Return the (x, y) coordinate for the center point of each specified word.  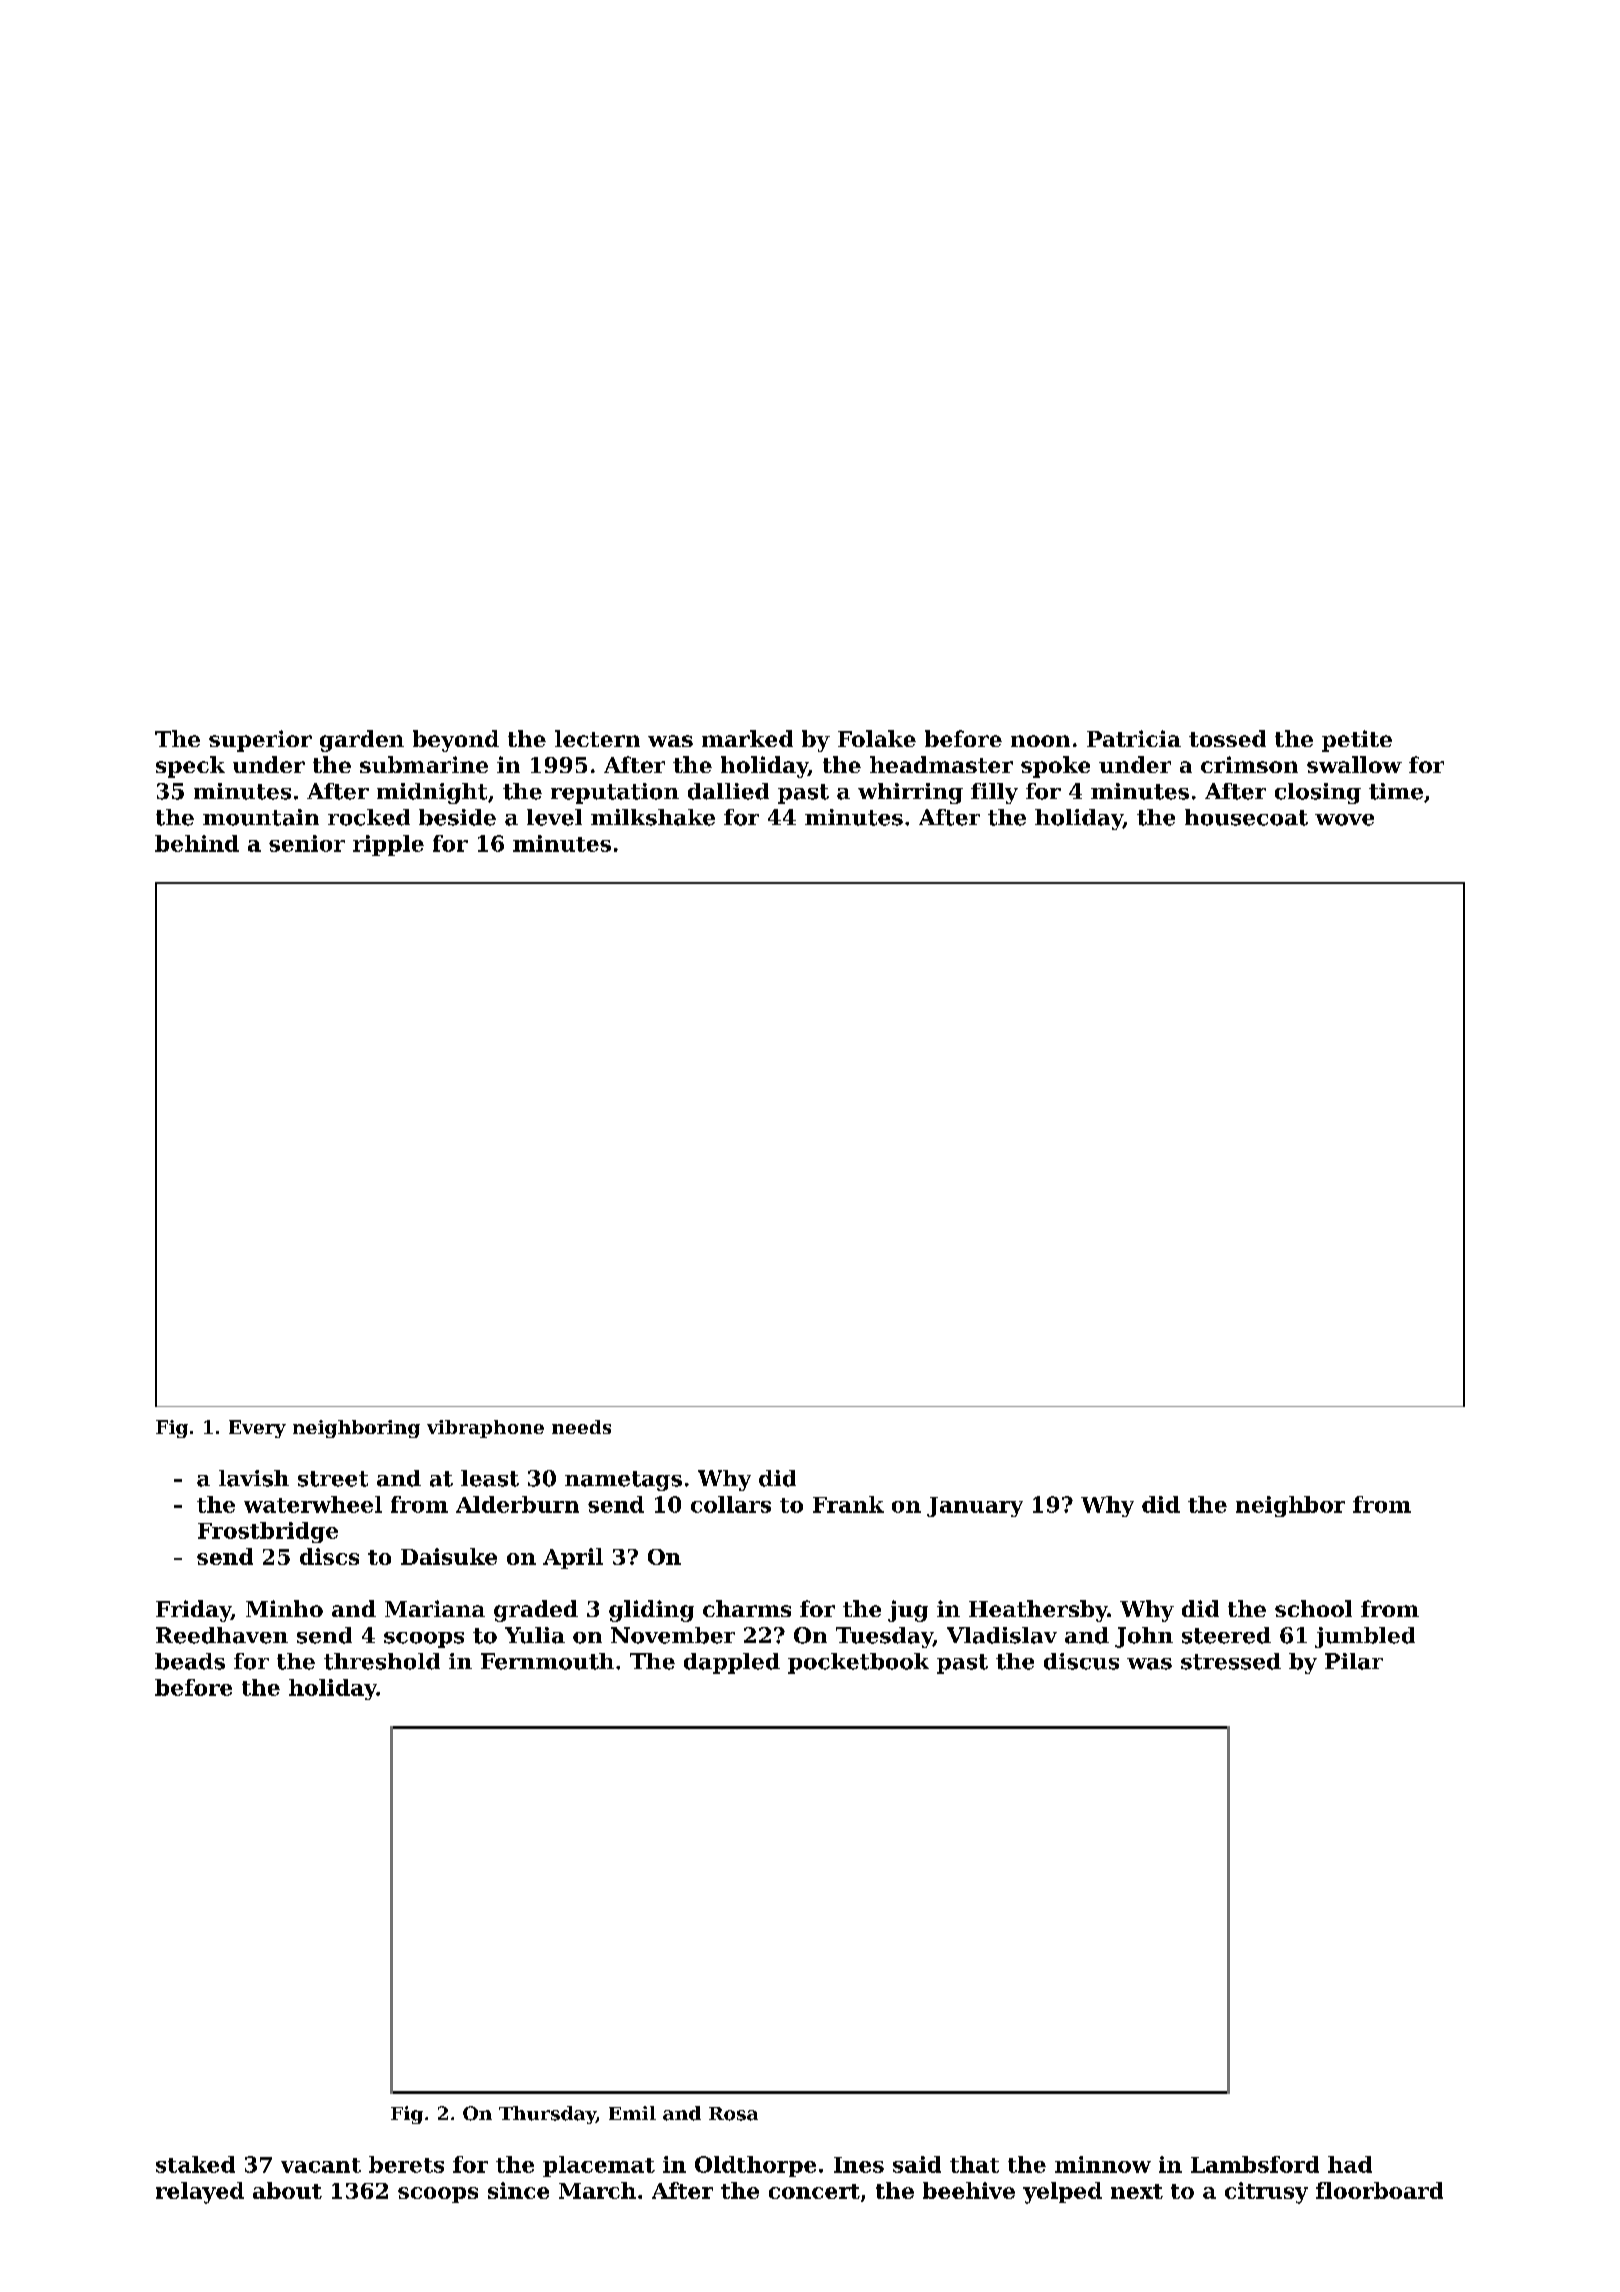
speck (190, 767)
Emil (632, 2113)
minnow (1103, 2164)
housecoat (1246, 817)
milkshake (653, 817)
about (287, 2190)
